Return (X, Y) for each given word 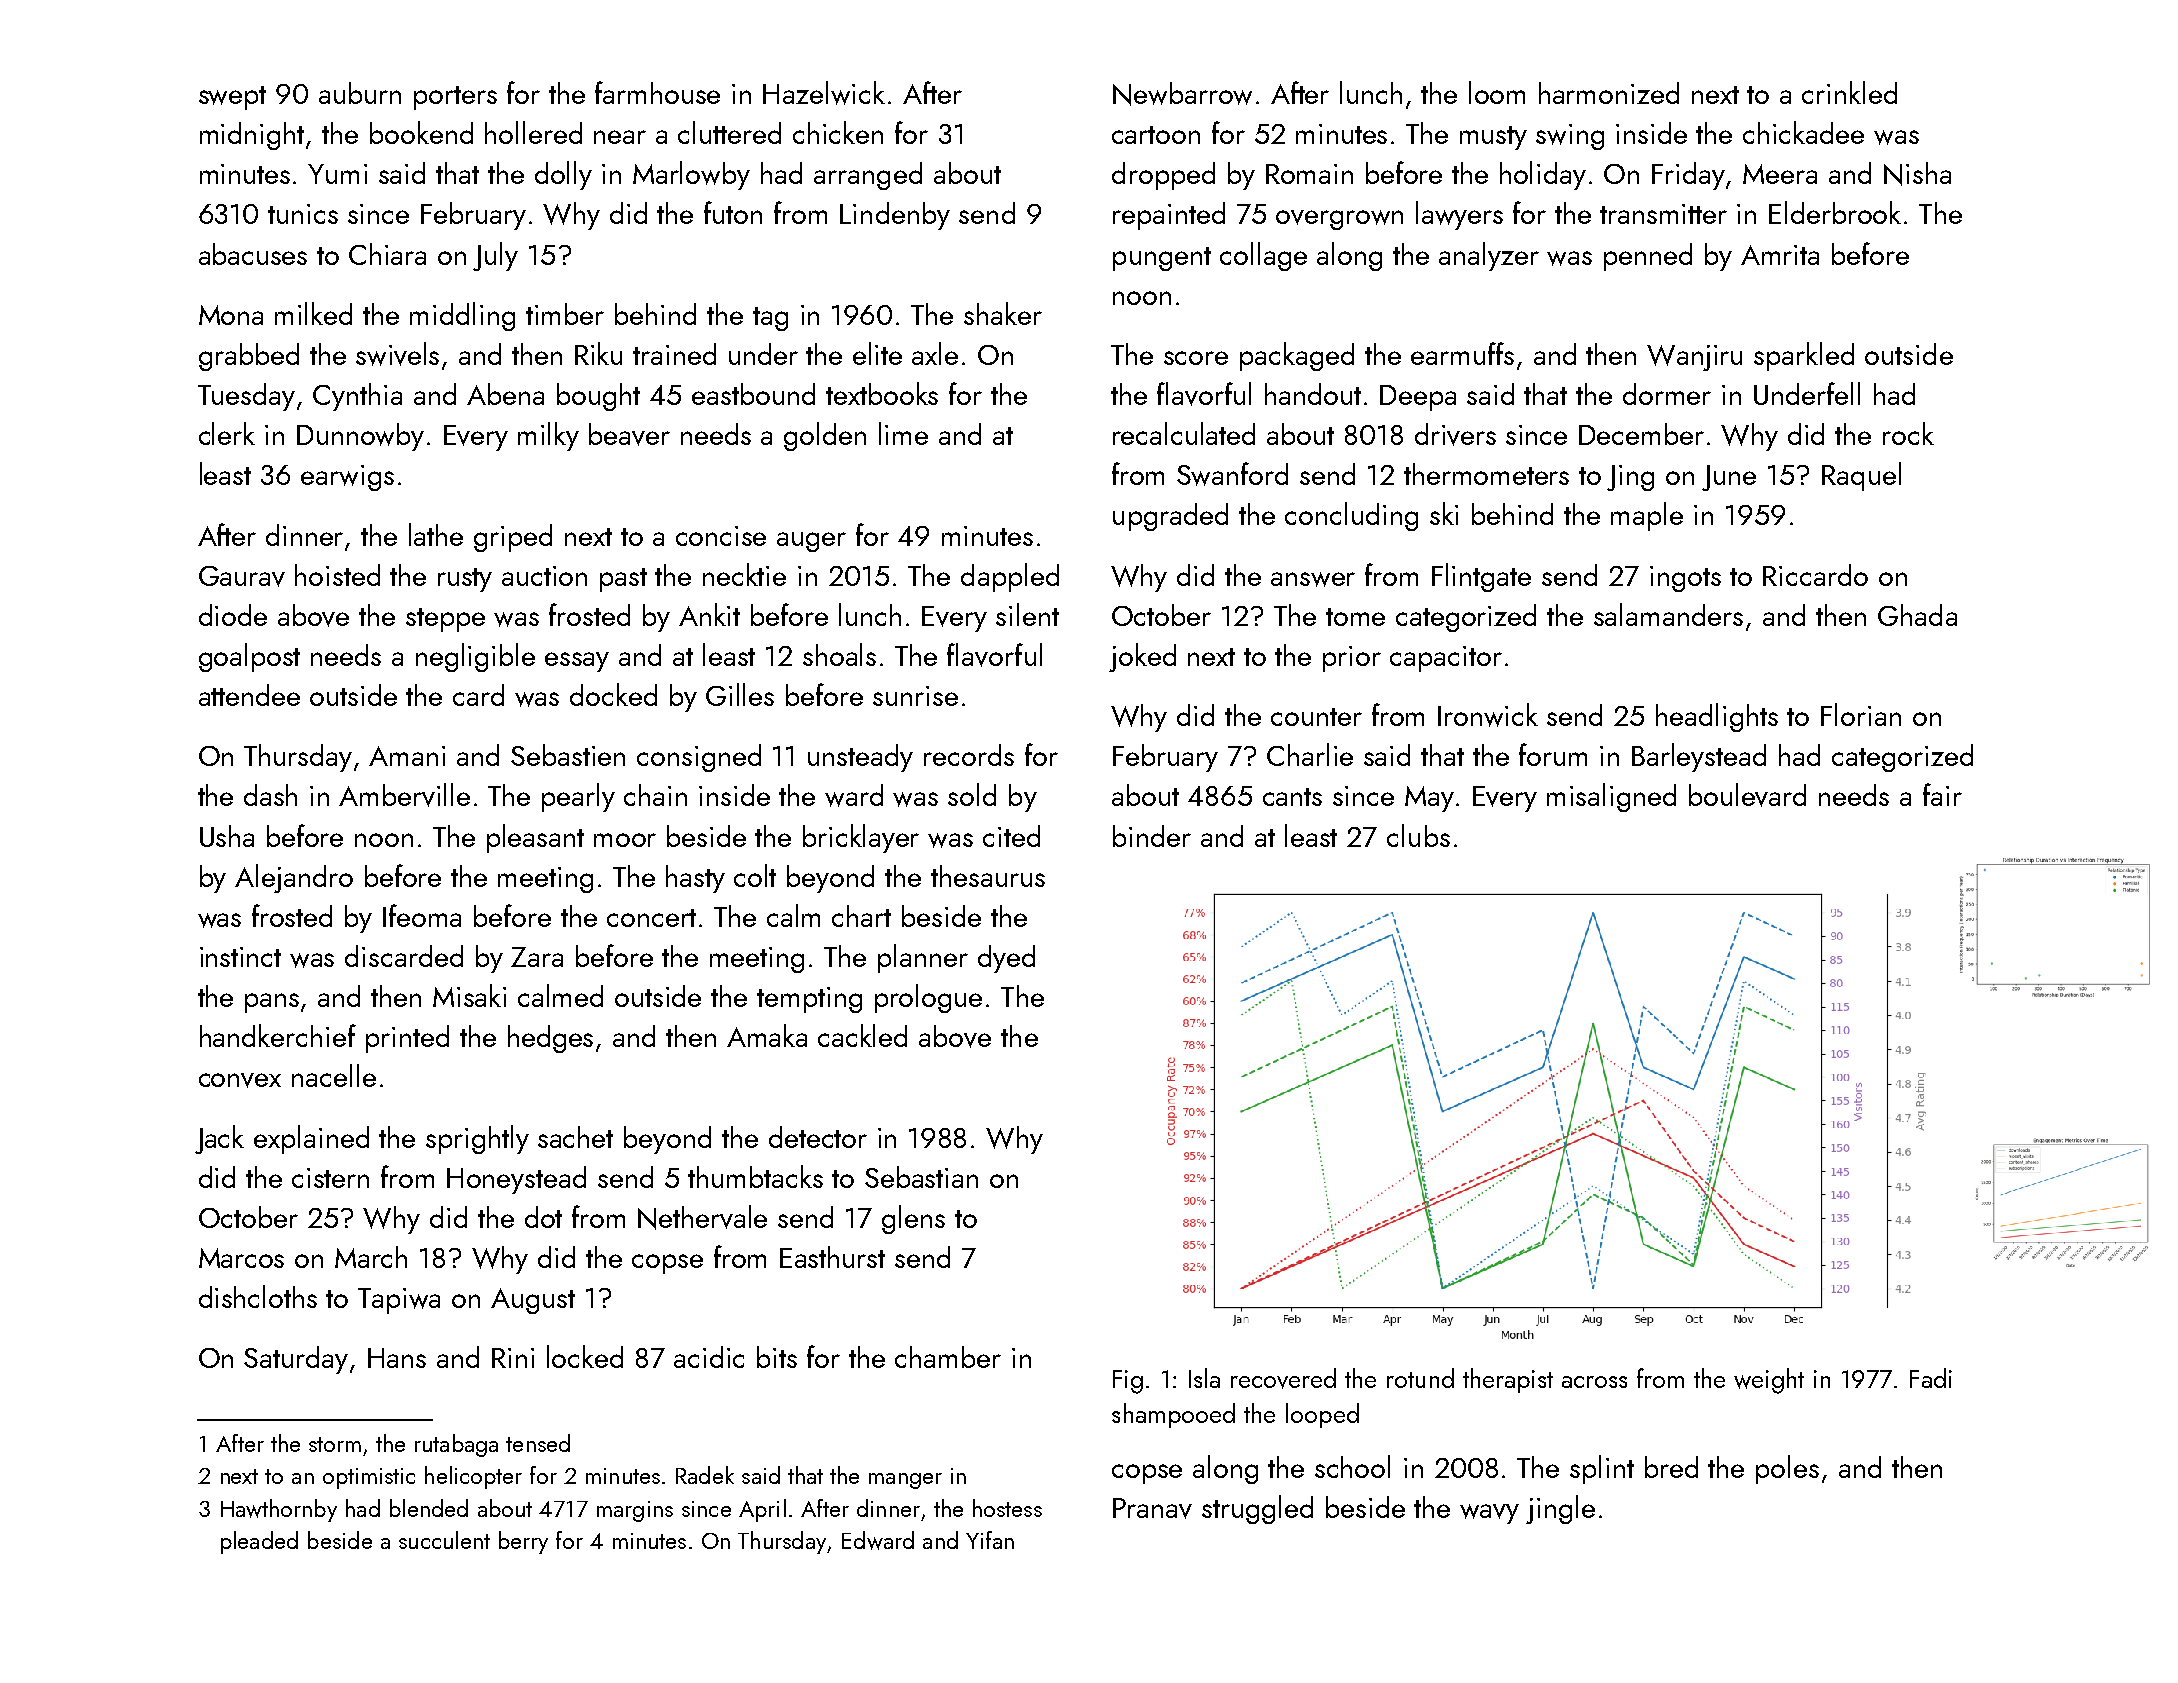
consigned (699, 758)
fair (1942, 794)
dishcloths (258, 1296)
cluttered (729, 132)
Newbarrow (1182, 94)
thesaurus (988, 876)
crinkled (1849, 92)
